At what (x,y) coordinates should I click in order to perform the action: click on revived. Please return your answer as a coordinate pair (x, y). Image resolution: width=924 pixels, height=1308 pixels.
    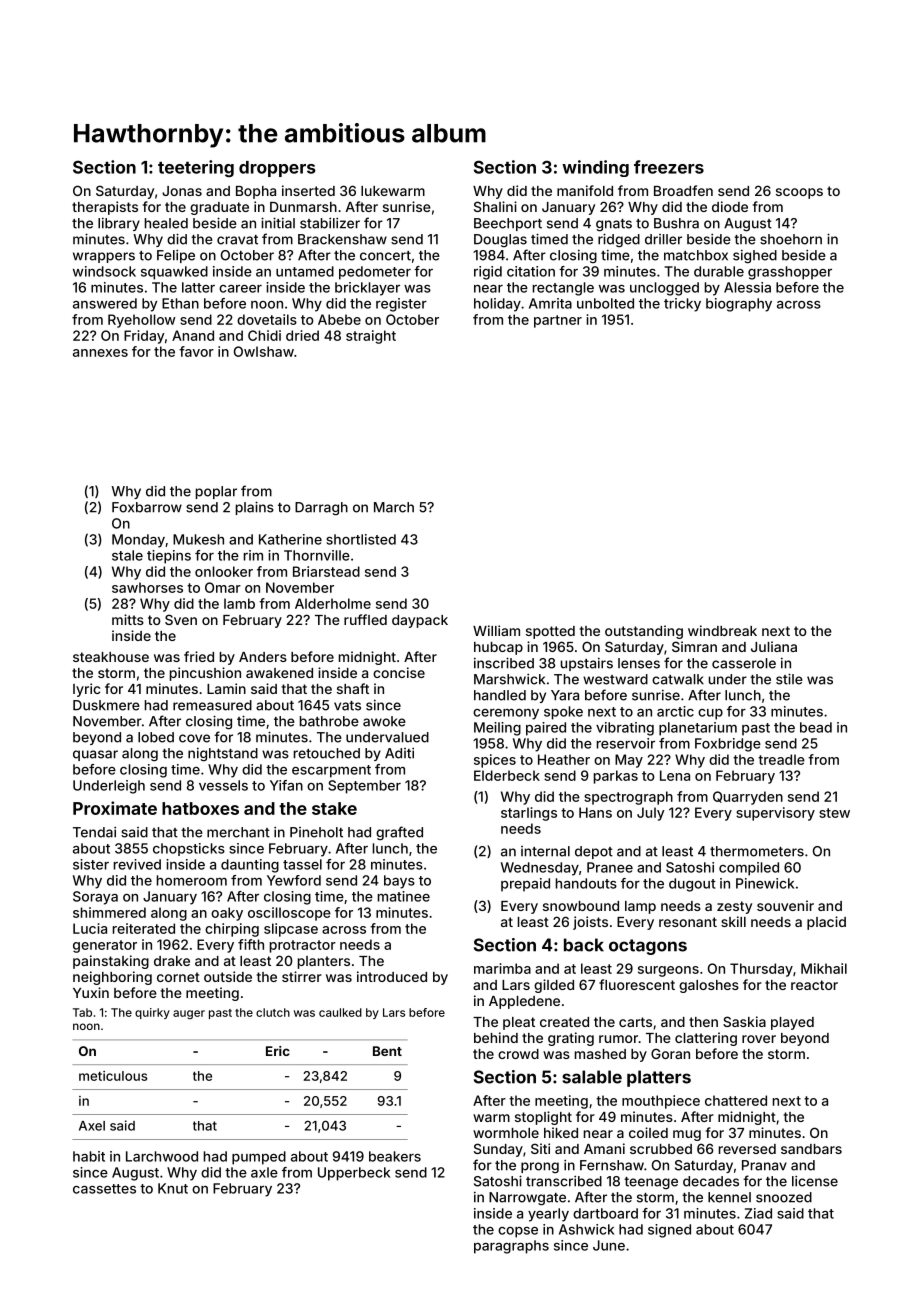
    Looking at the image, I should click on (137, 864).
